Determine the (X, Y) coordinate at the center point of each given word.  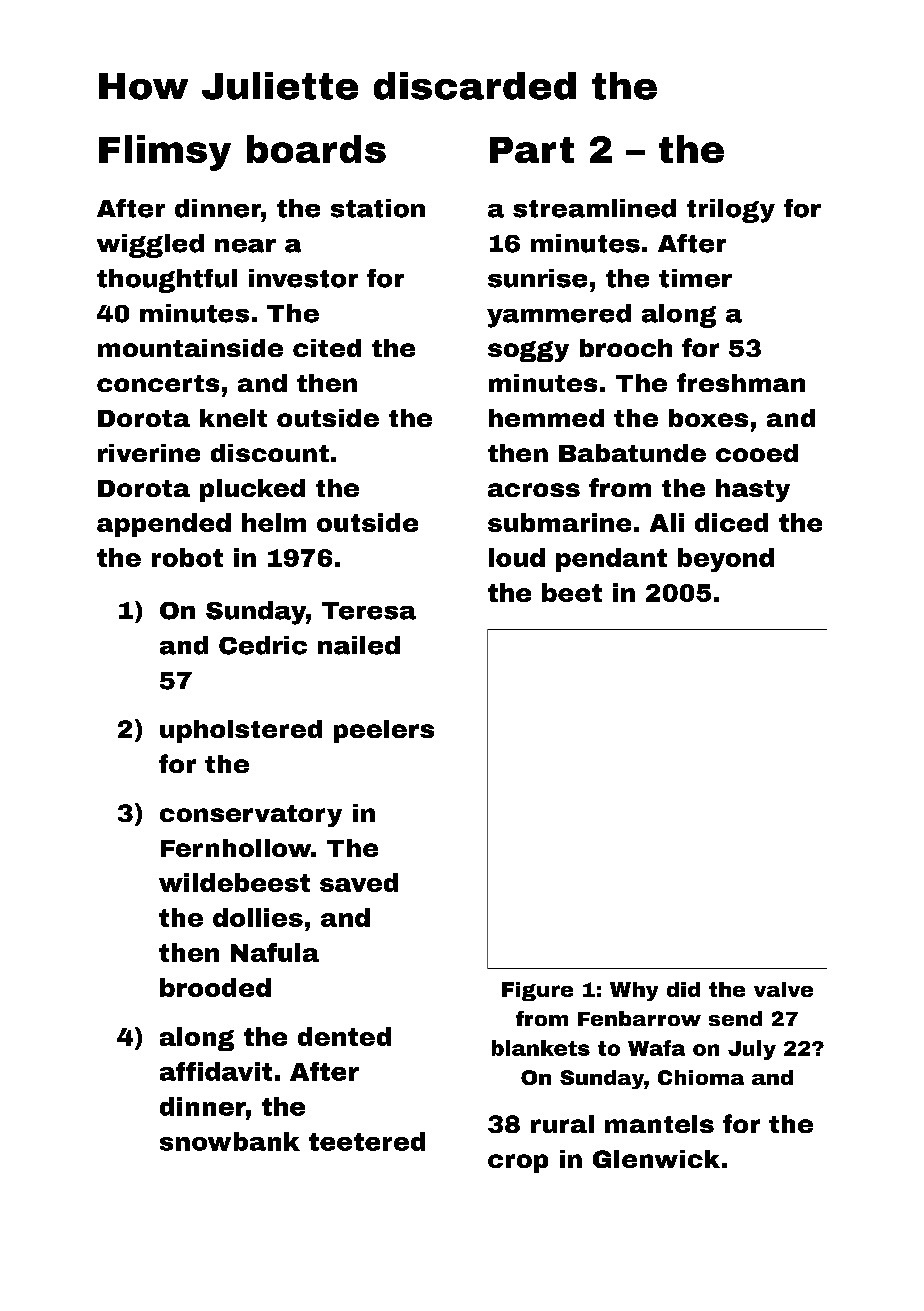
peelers (384, 731)
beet (572, 592)
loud (517, 557)
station (378, 208)
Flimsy (165, 153)
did (683, 989)
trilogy (731, 211)
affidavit (216, 1071)
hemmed (546, 418)
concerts (158, 383)
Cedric (263, 645)
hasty (753, 490)
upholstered (241, 731)
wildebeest (234, 882)
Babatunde (632, 453)
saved (359, 882)
